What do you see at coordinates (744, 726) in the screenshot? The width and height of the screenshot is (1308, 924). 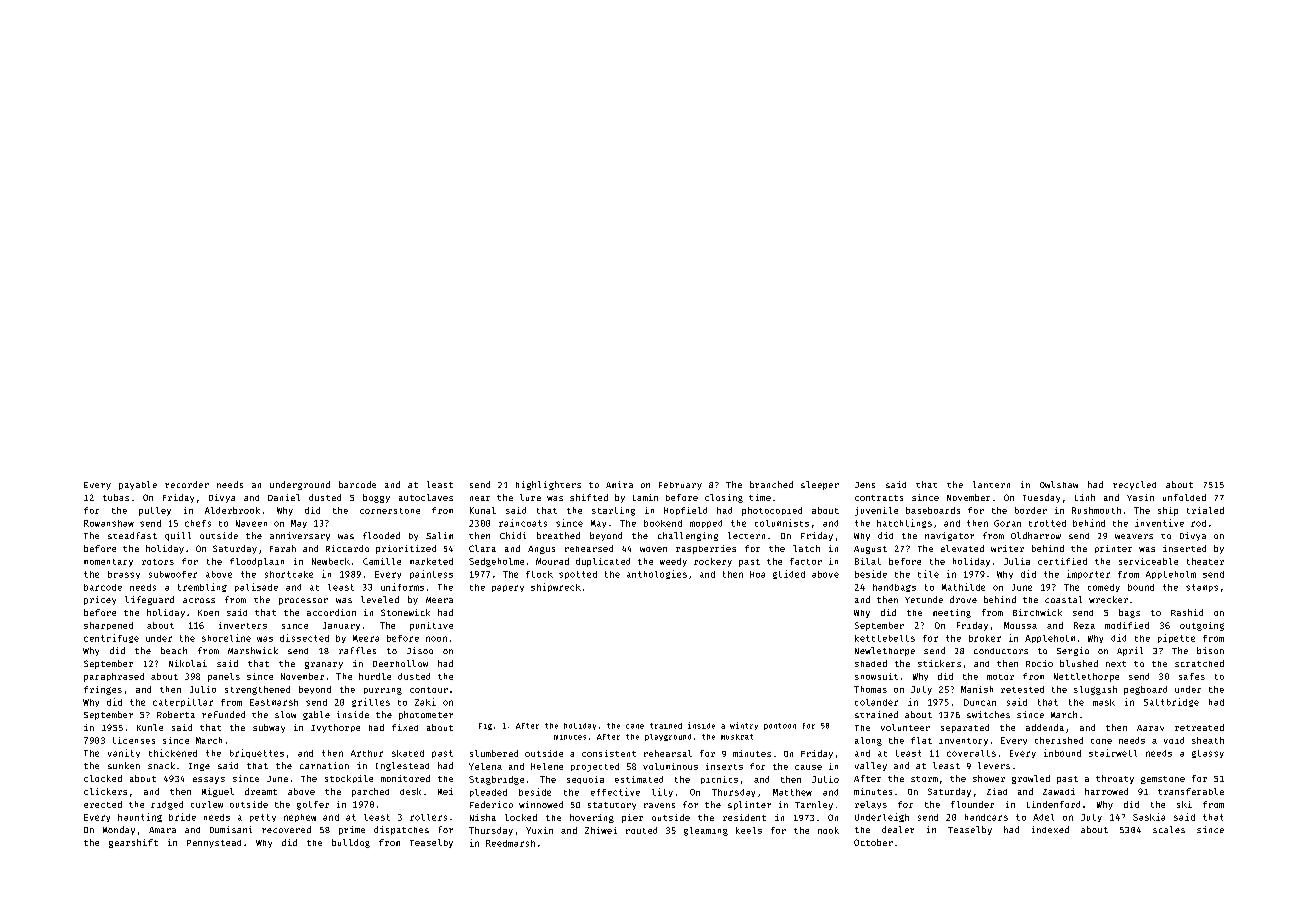 I see `wintry` at bounding box center [744, 726].
